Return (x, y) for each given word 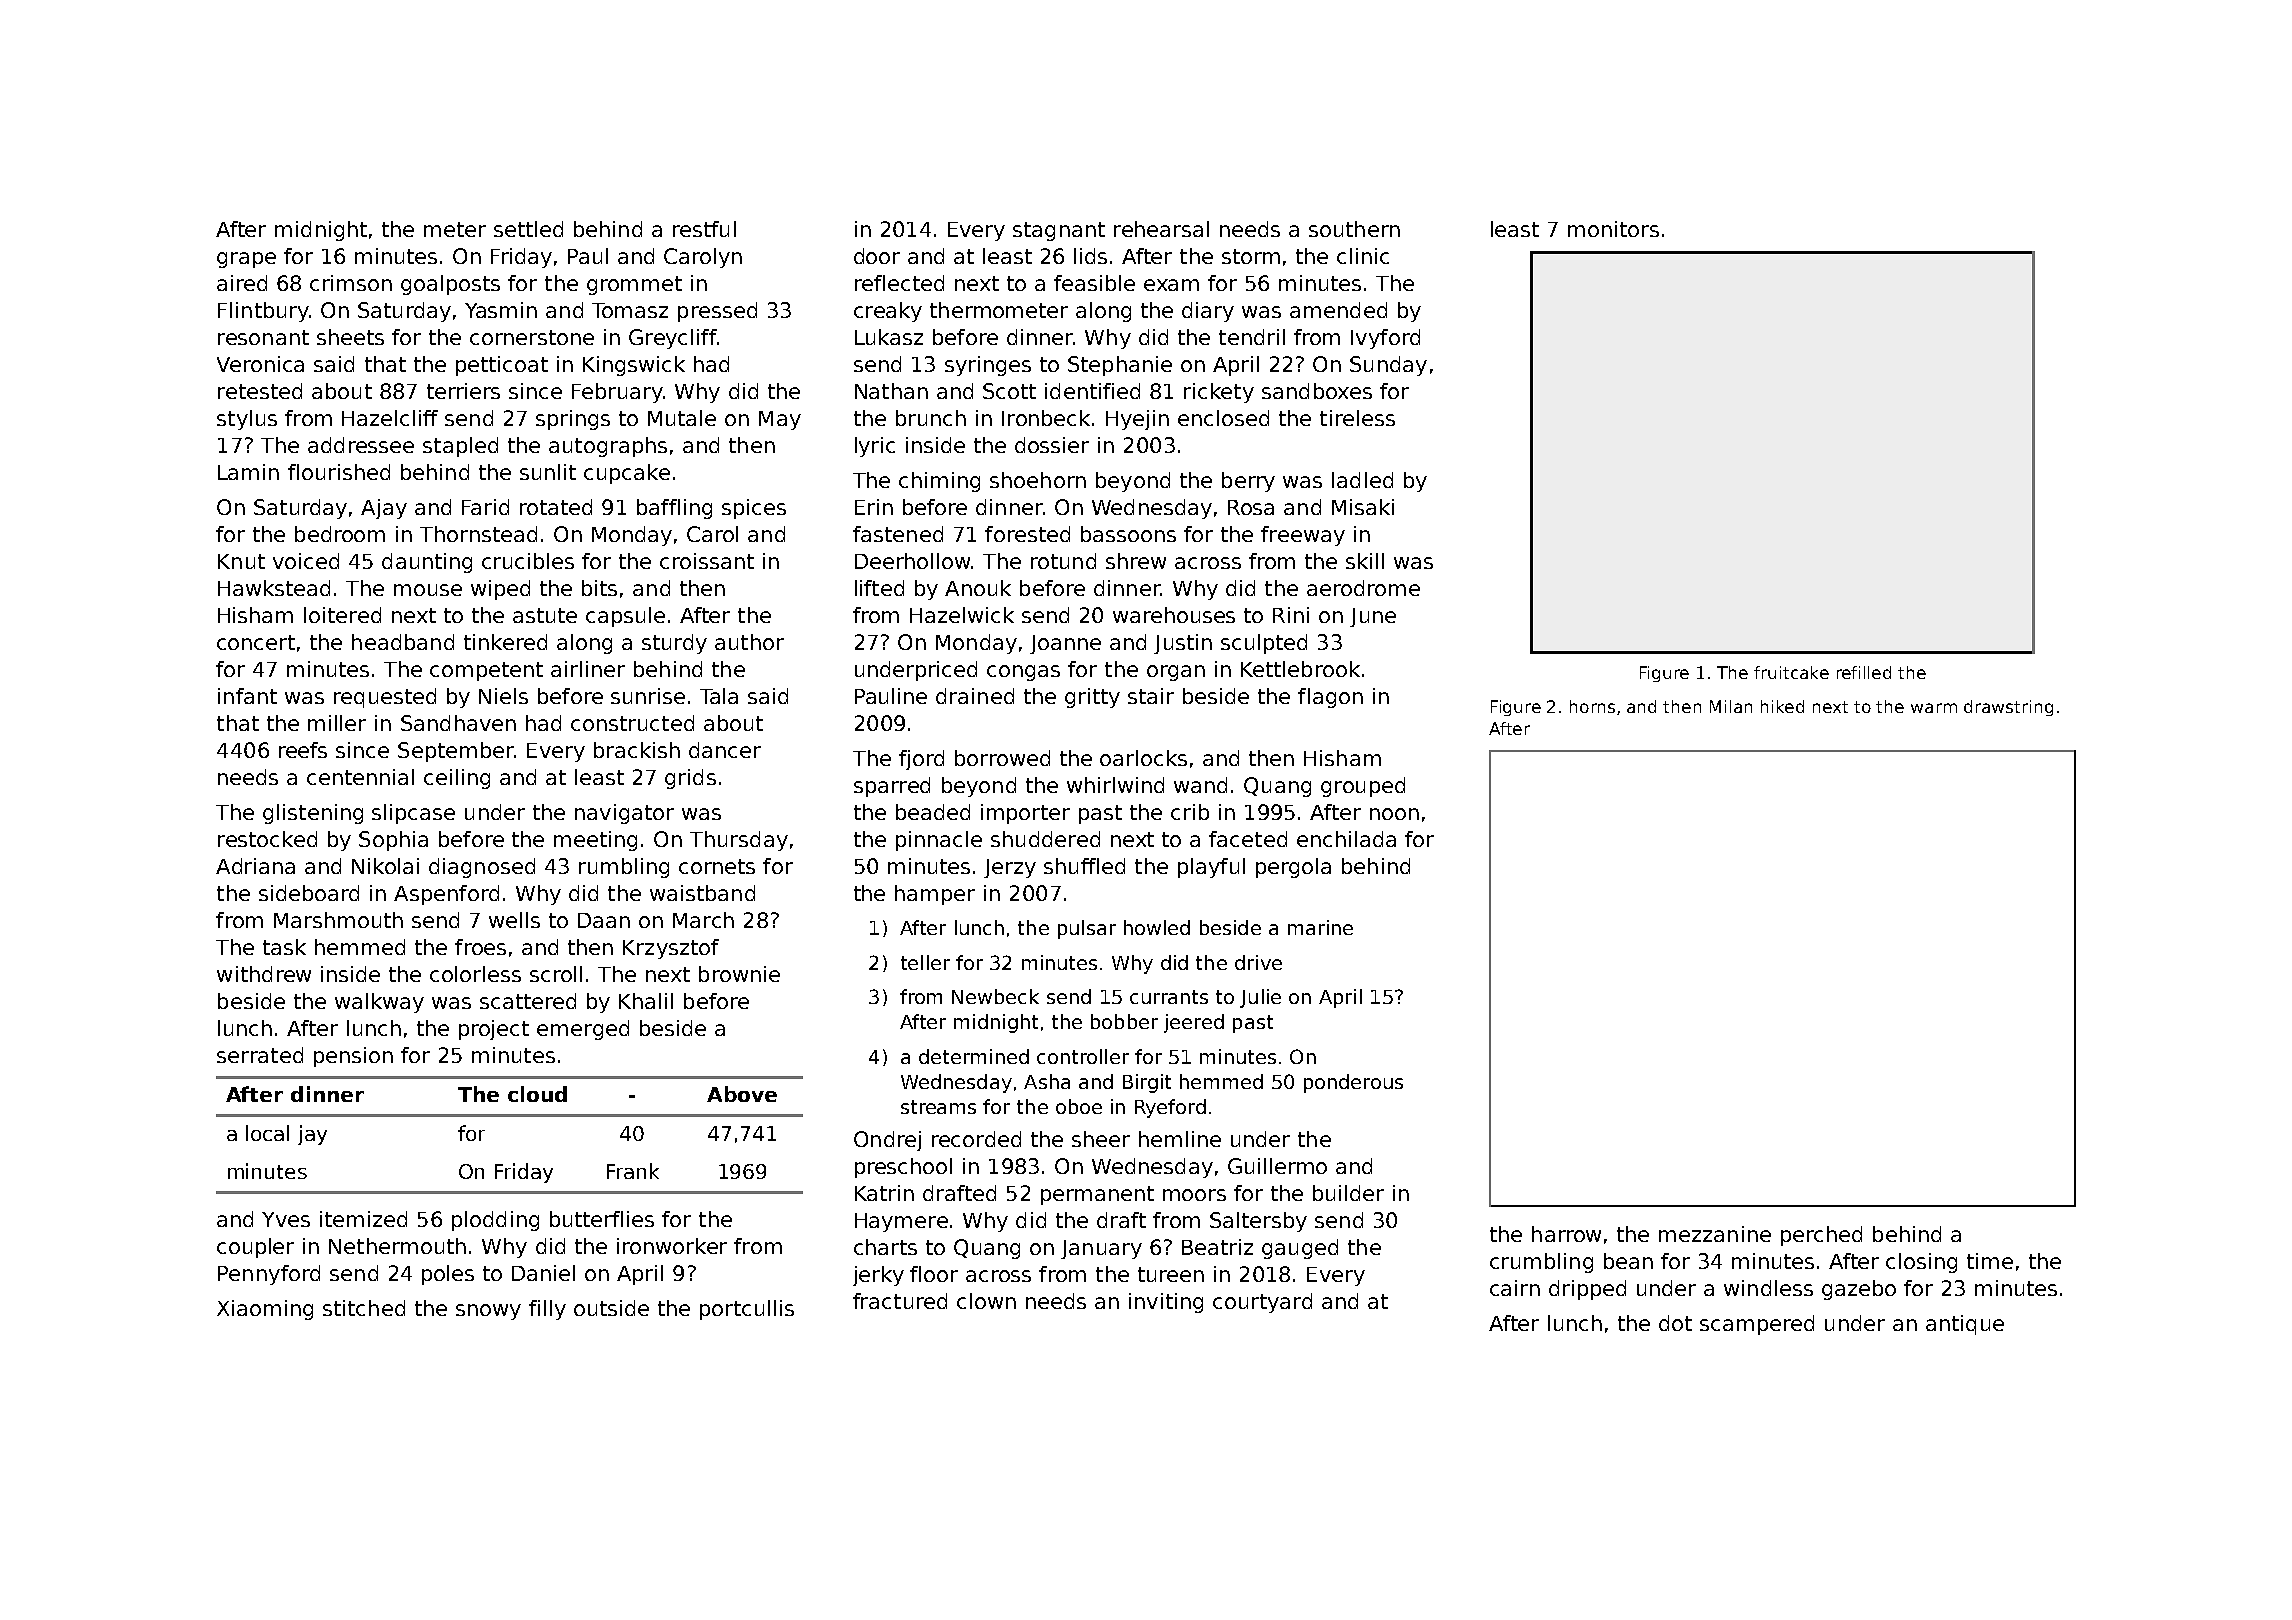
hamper (935, 895)
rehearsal (1161, 229)
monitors (1613, 229)
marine (1320, 927)
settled (528, 229)
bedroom (340, 534)
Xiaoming (265, 1310)
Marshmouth (338, 920)
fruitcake (1791, 672)
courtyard (1262, 1303)
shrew (1136, 561)
